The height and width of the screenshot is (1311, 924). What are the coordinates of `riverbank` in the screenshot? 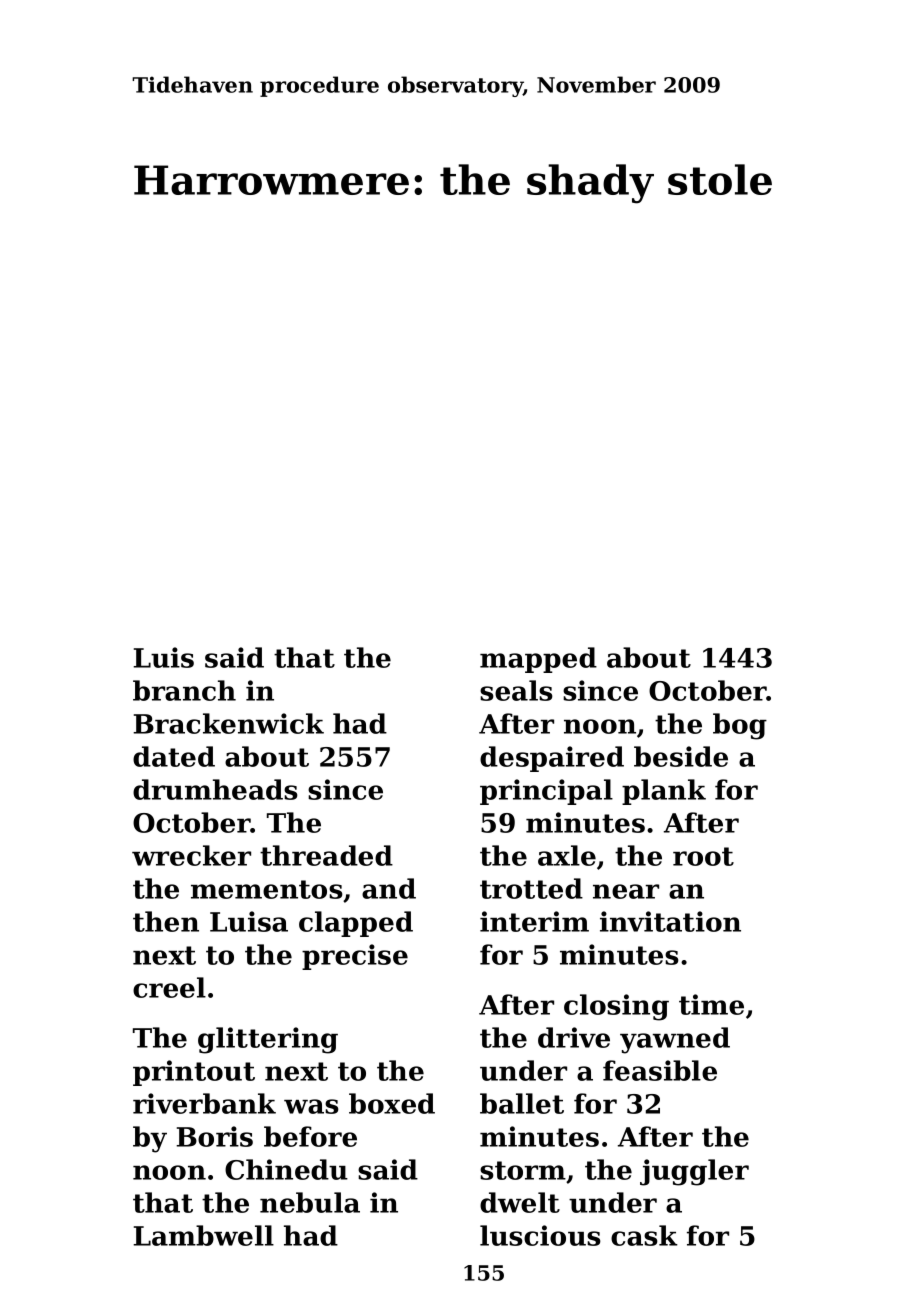 It's located at (204, 1103).
